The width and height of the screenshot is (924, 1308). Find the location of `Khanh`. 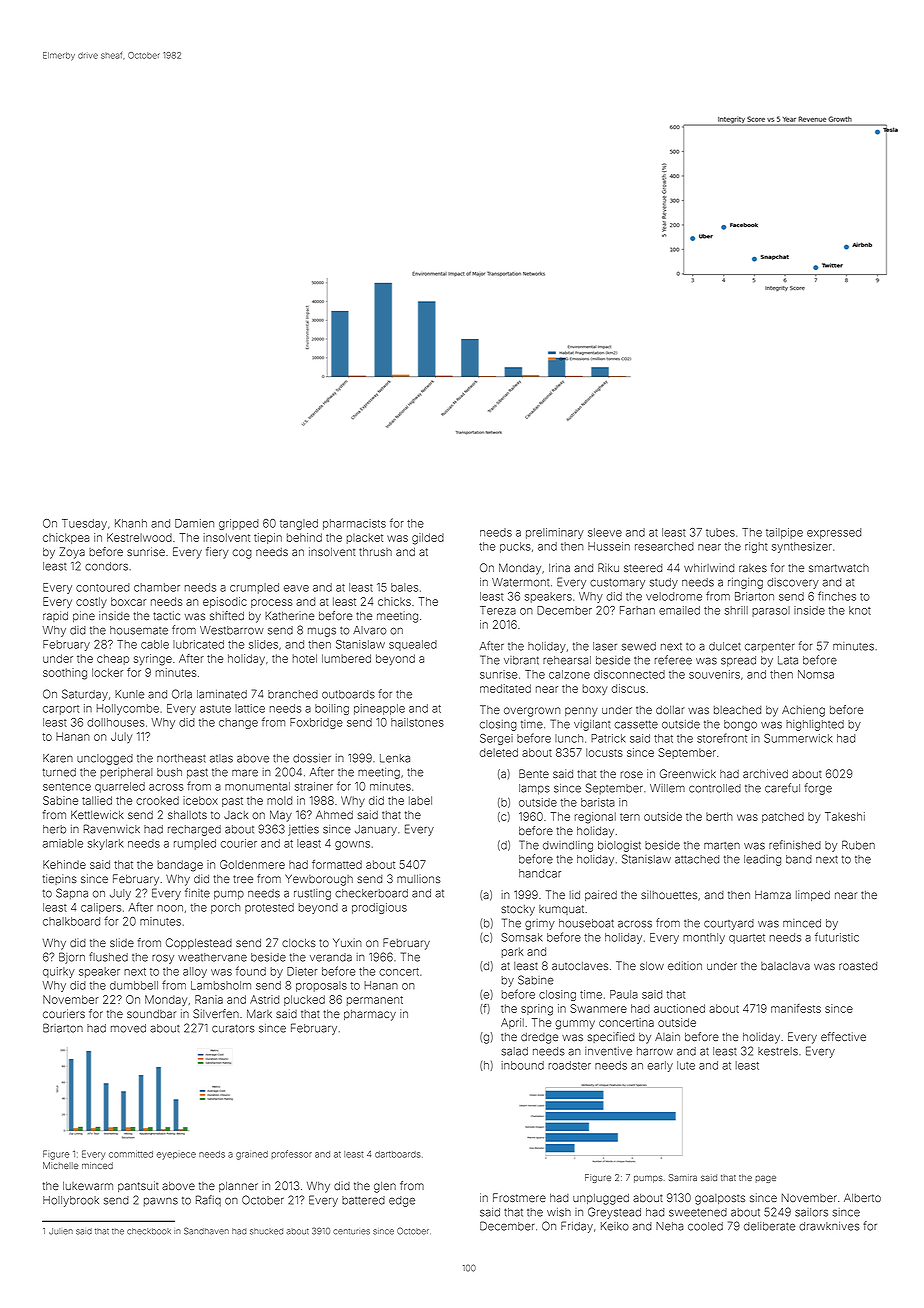

Khanh is located at coordinates (131, 523).
